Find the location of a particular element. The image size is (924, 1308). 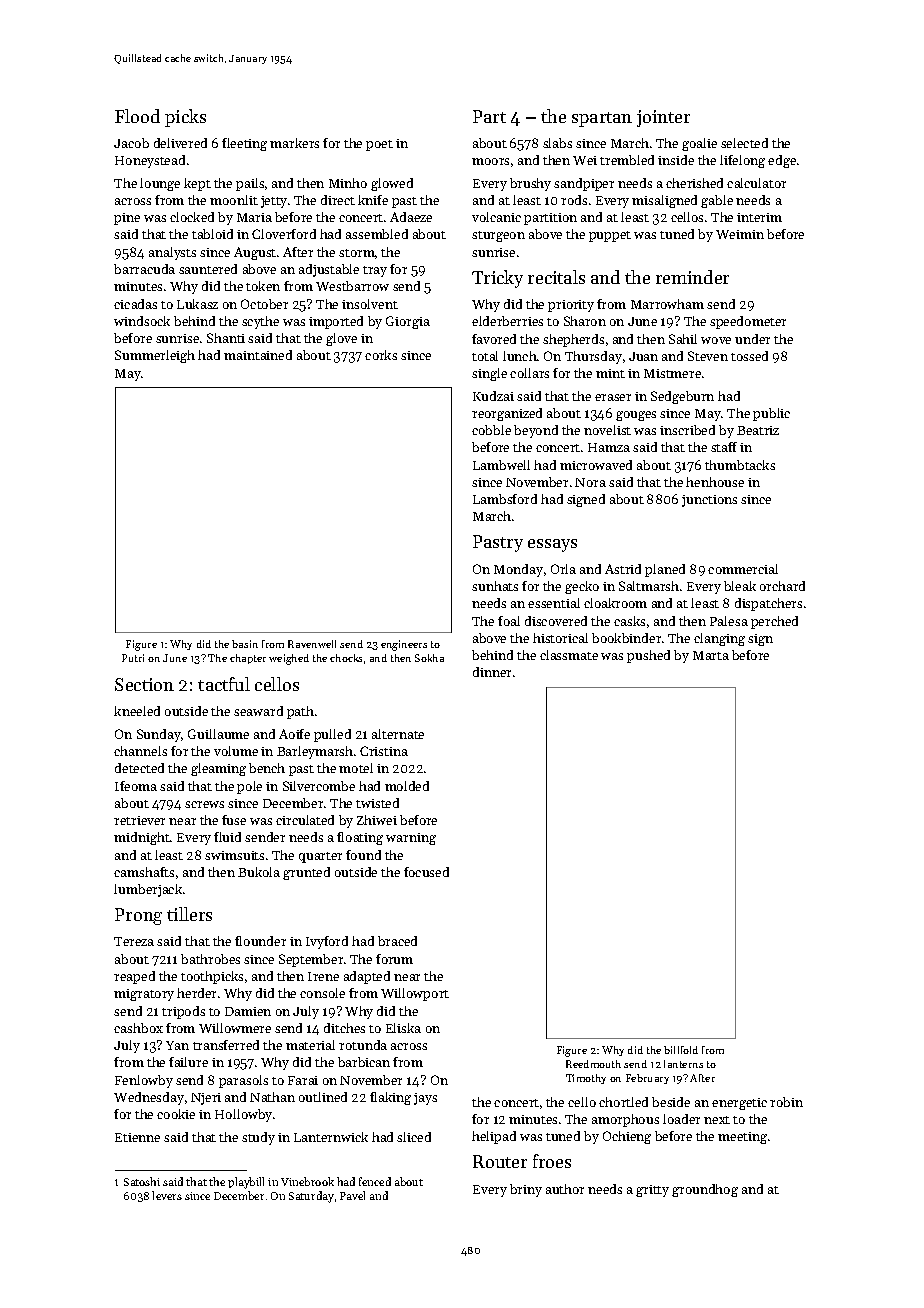

Willowport is located at coordinates (415, 994).
